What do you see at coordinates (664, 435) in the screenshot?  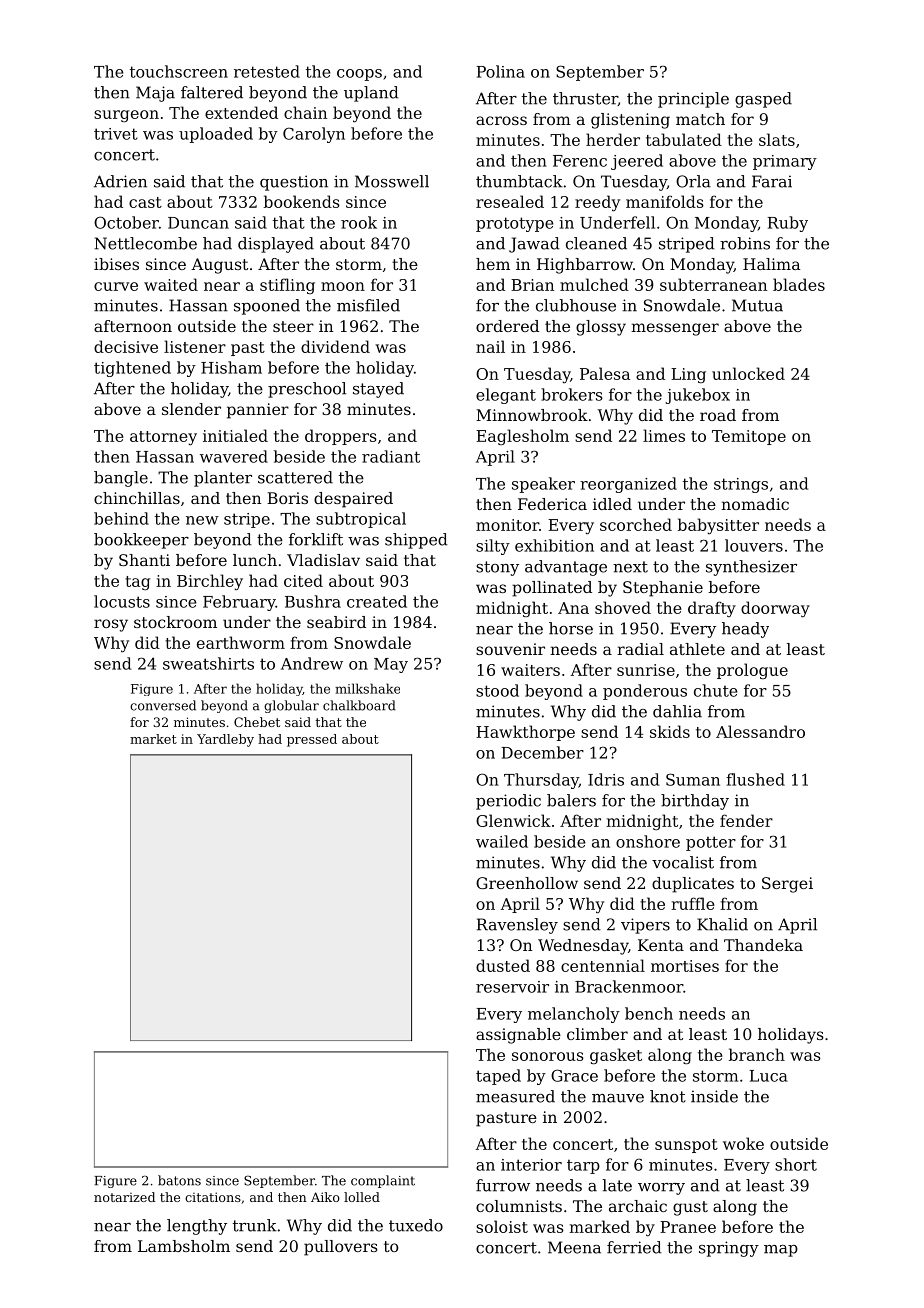 I see `limes` at bounding box center [664, 435].
